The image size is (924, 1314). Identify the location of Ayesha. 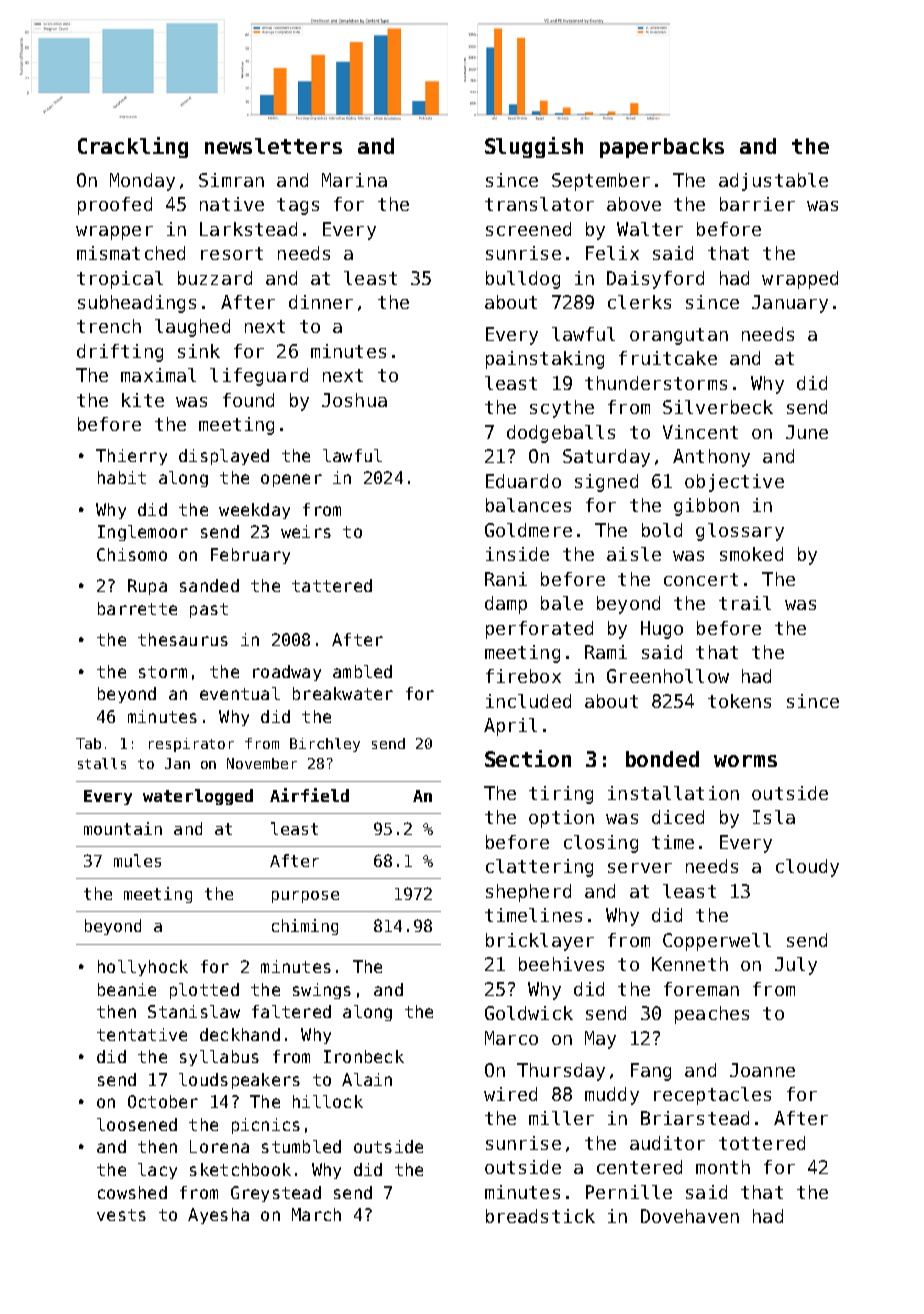
(218, 1216).
